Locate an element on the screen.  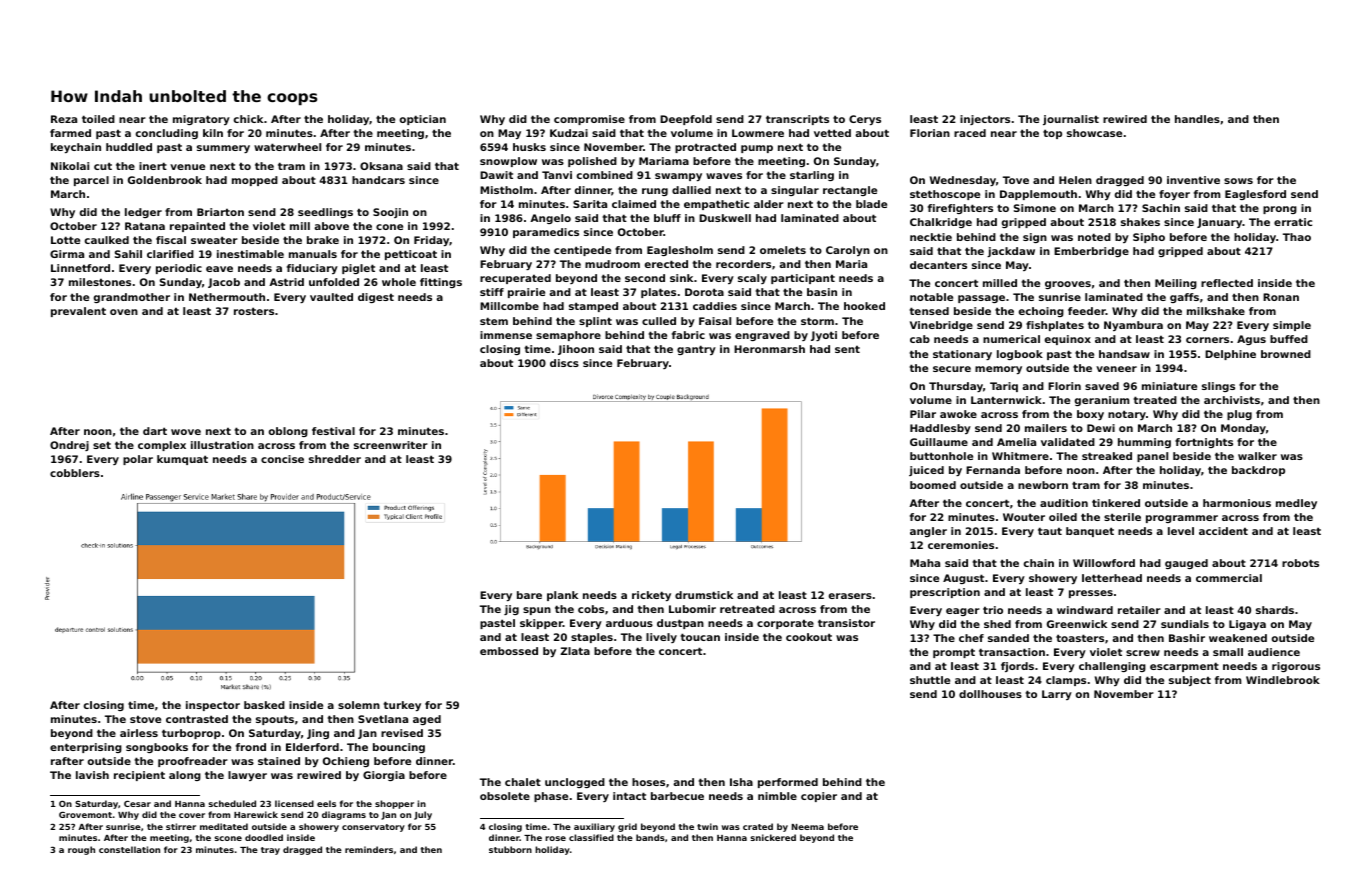
Lubomir is located at coordinates (692, 609).
